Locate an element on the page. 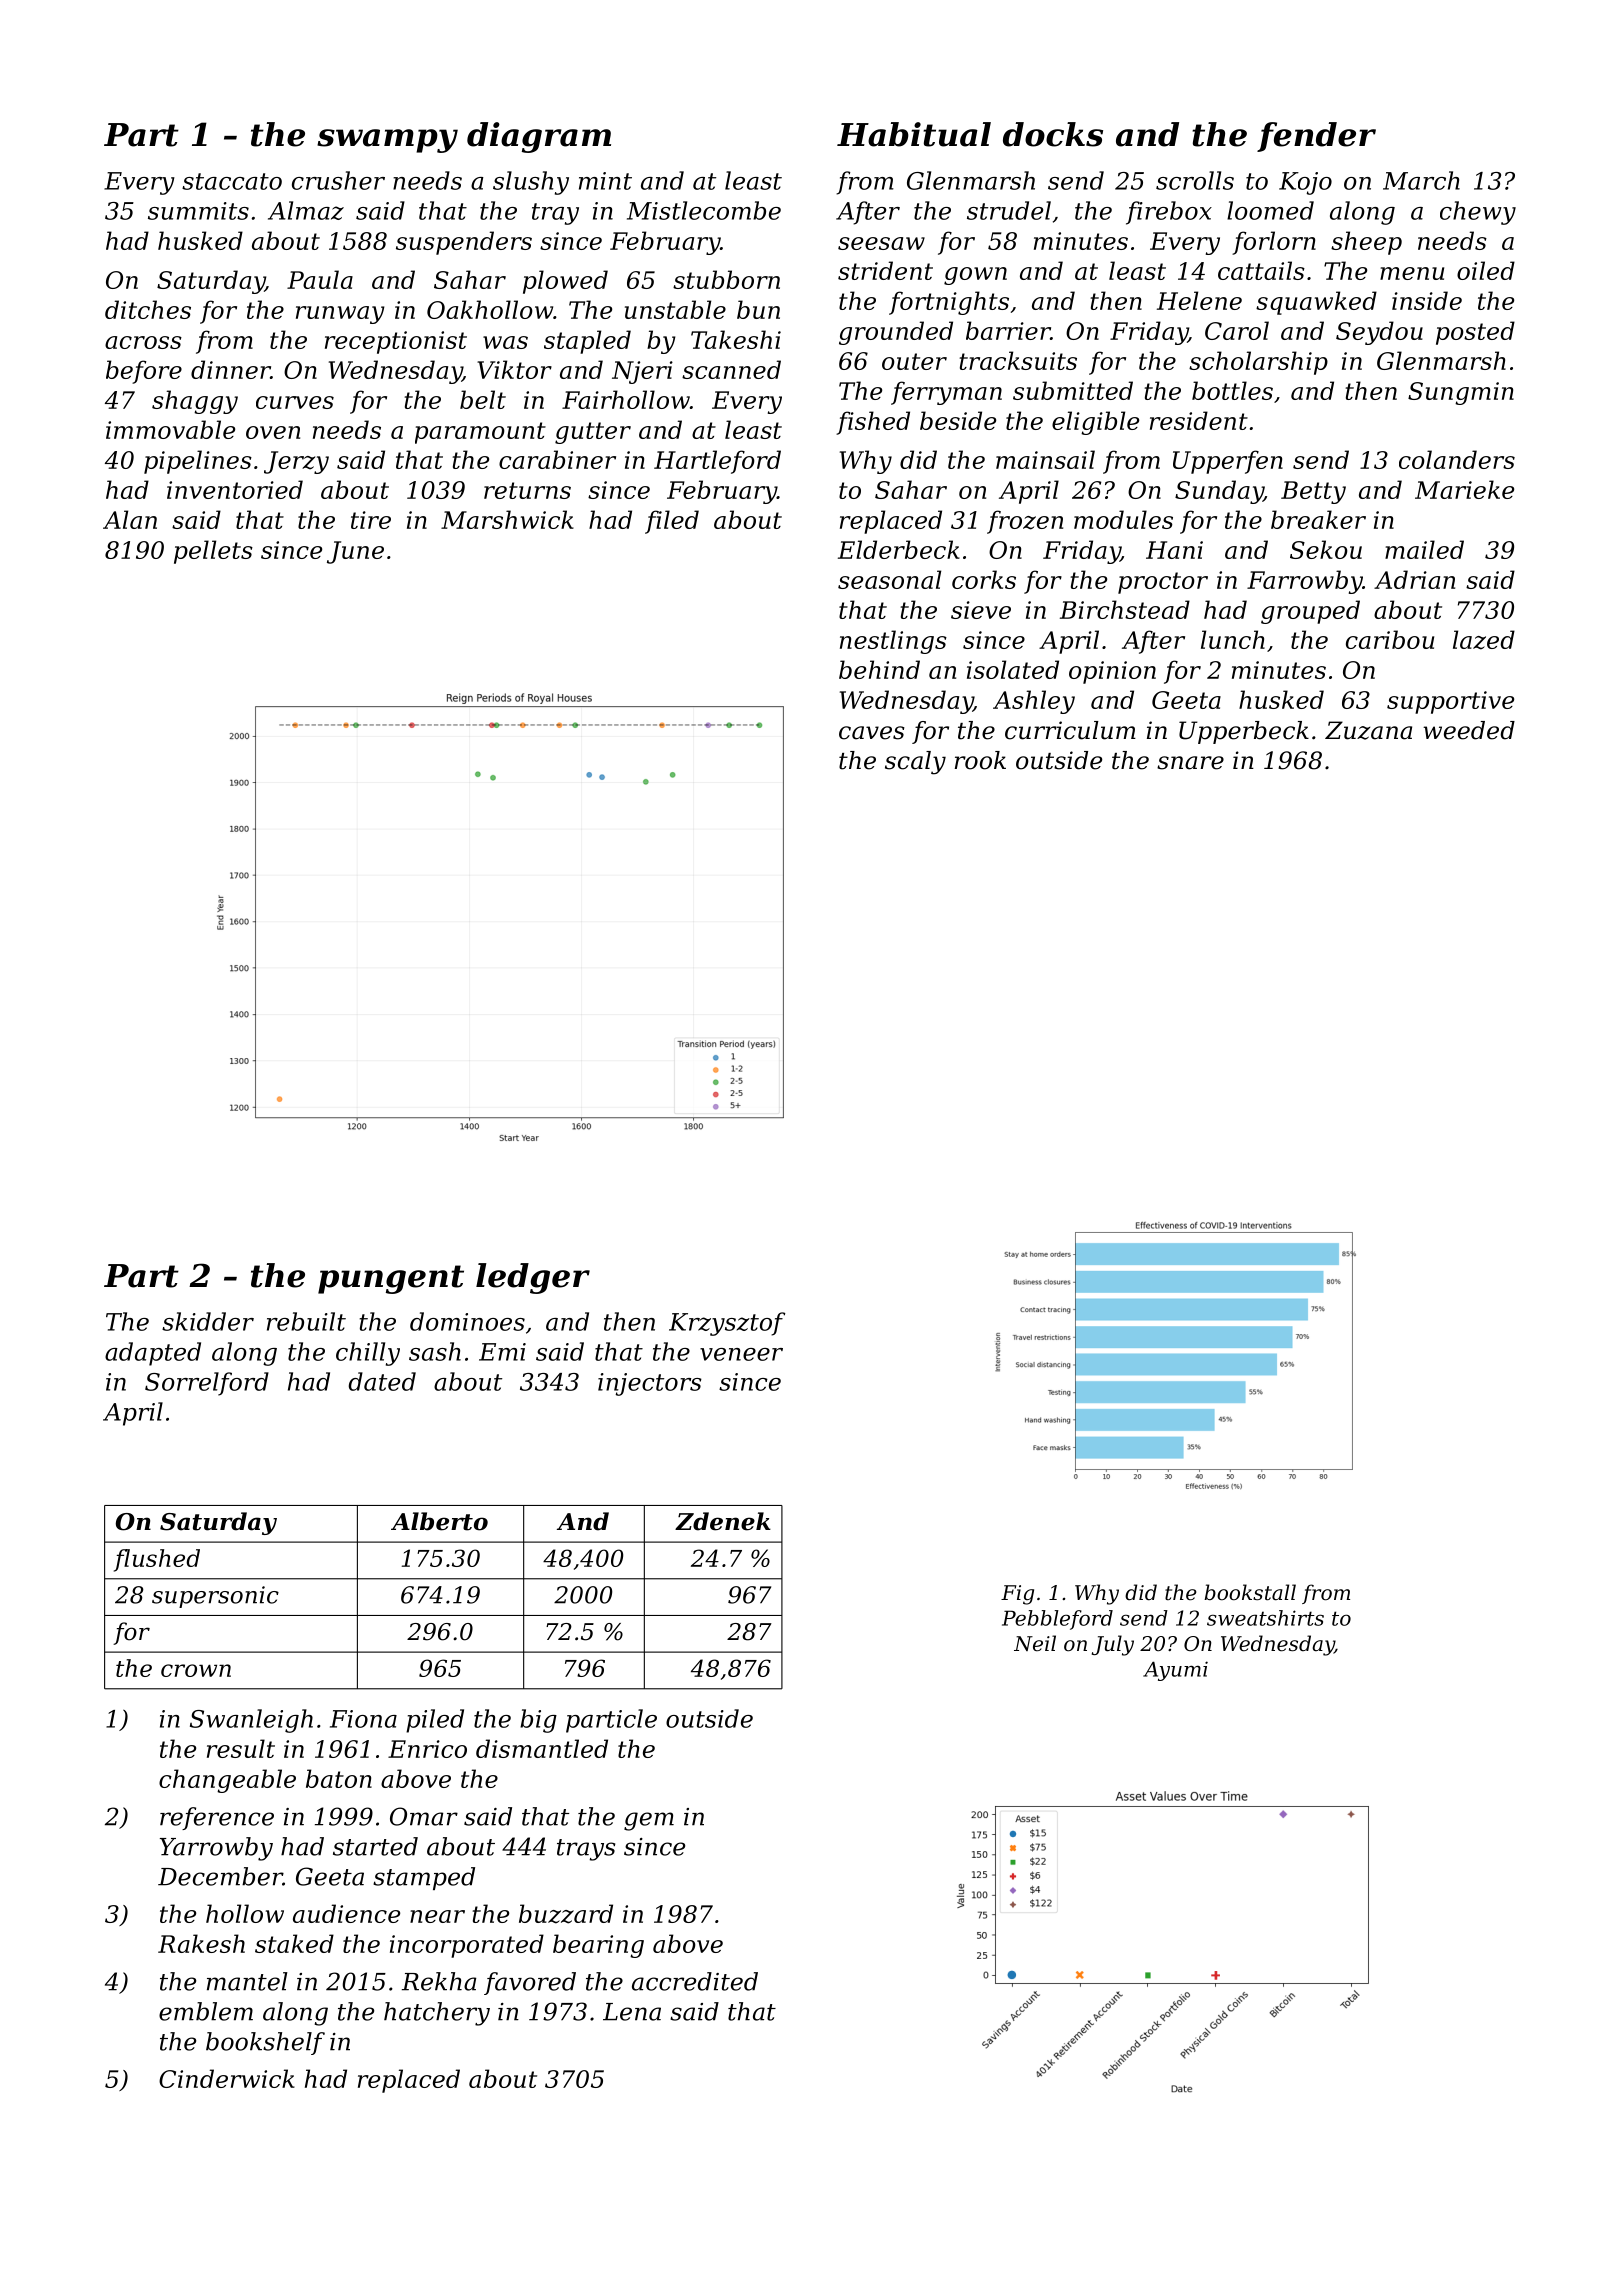 This document has height=2292, width=1620. stamped is located at coordinates (424, 1878).
